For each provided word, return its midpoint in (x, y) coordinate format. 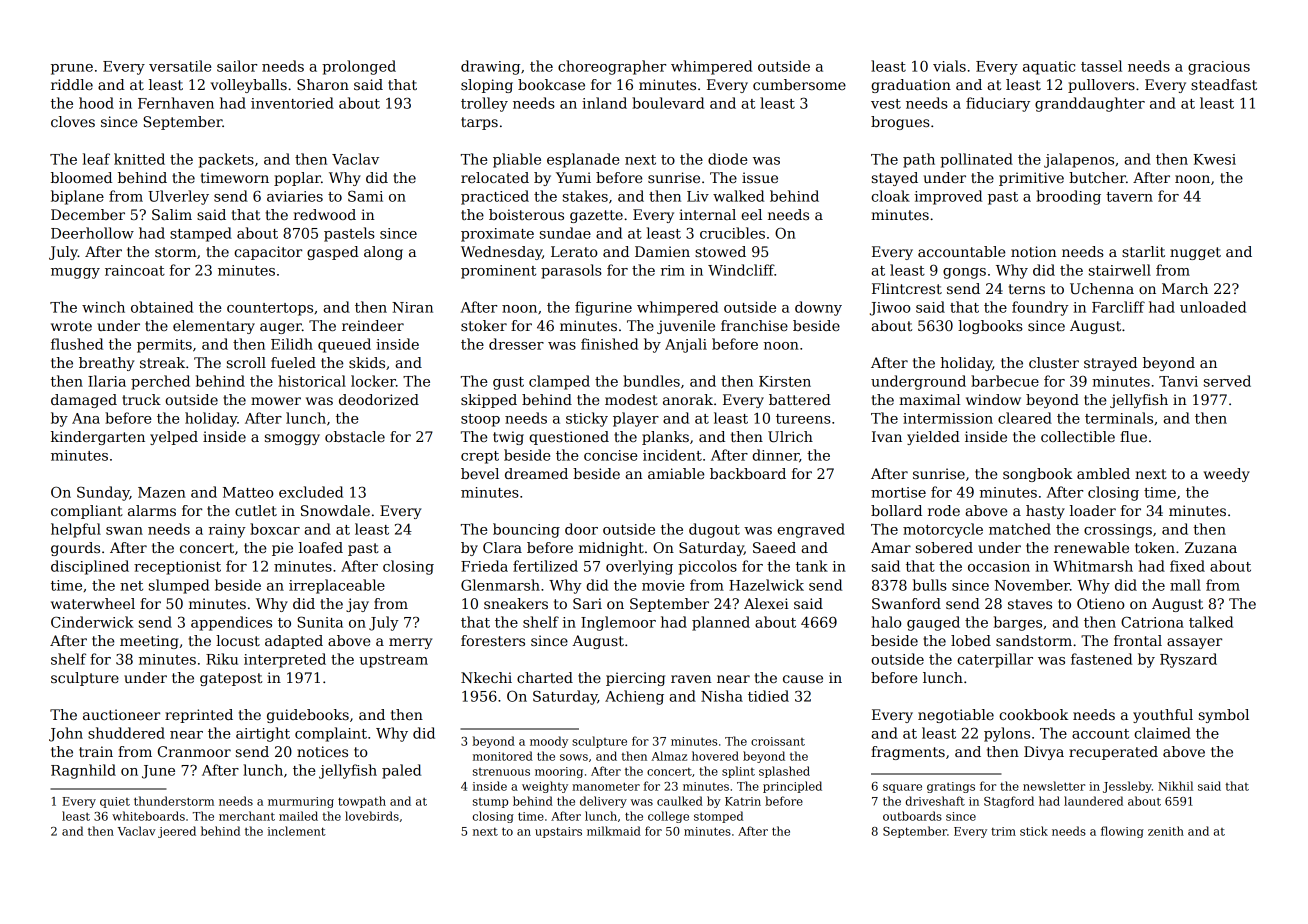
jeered (177, 832)
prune (72, 69)
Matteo (248, 492)
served (1227, 381)
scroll (246, 362)
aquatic (1049, 68)
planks (665, 438)
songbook (1037, 475)
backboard (748, 473)
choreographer (612, 67)
